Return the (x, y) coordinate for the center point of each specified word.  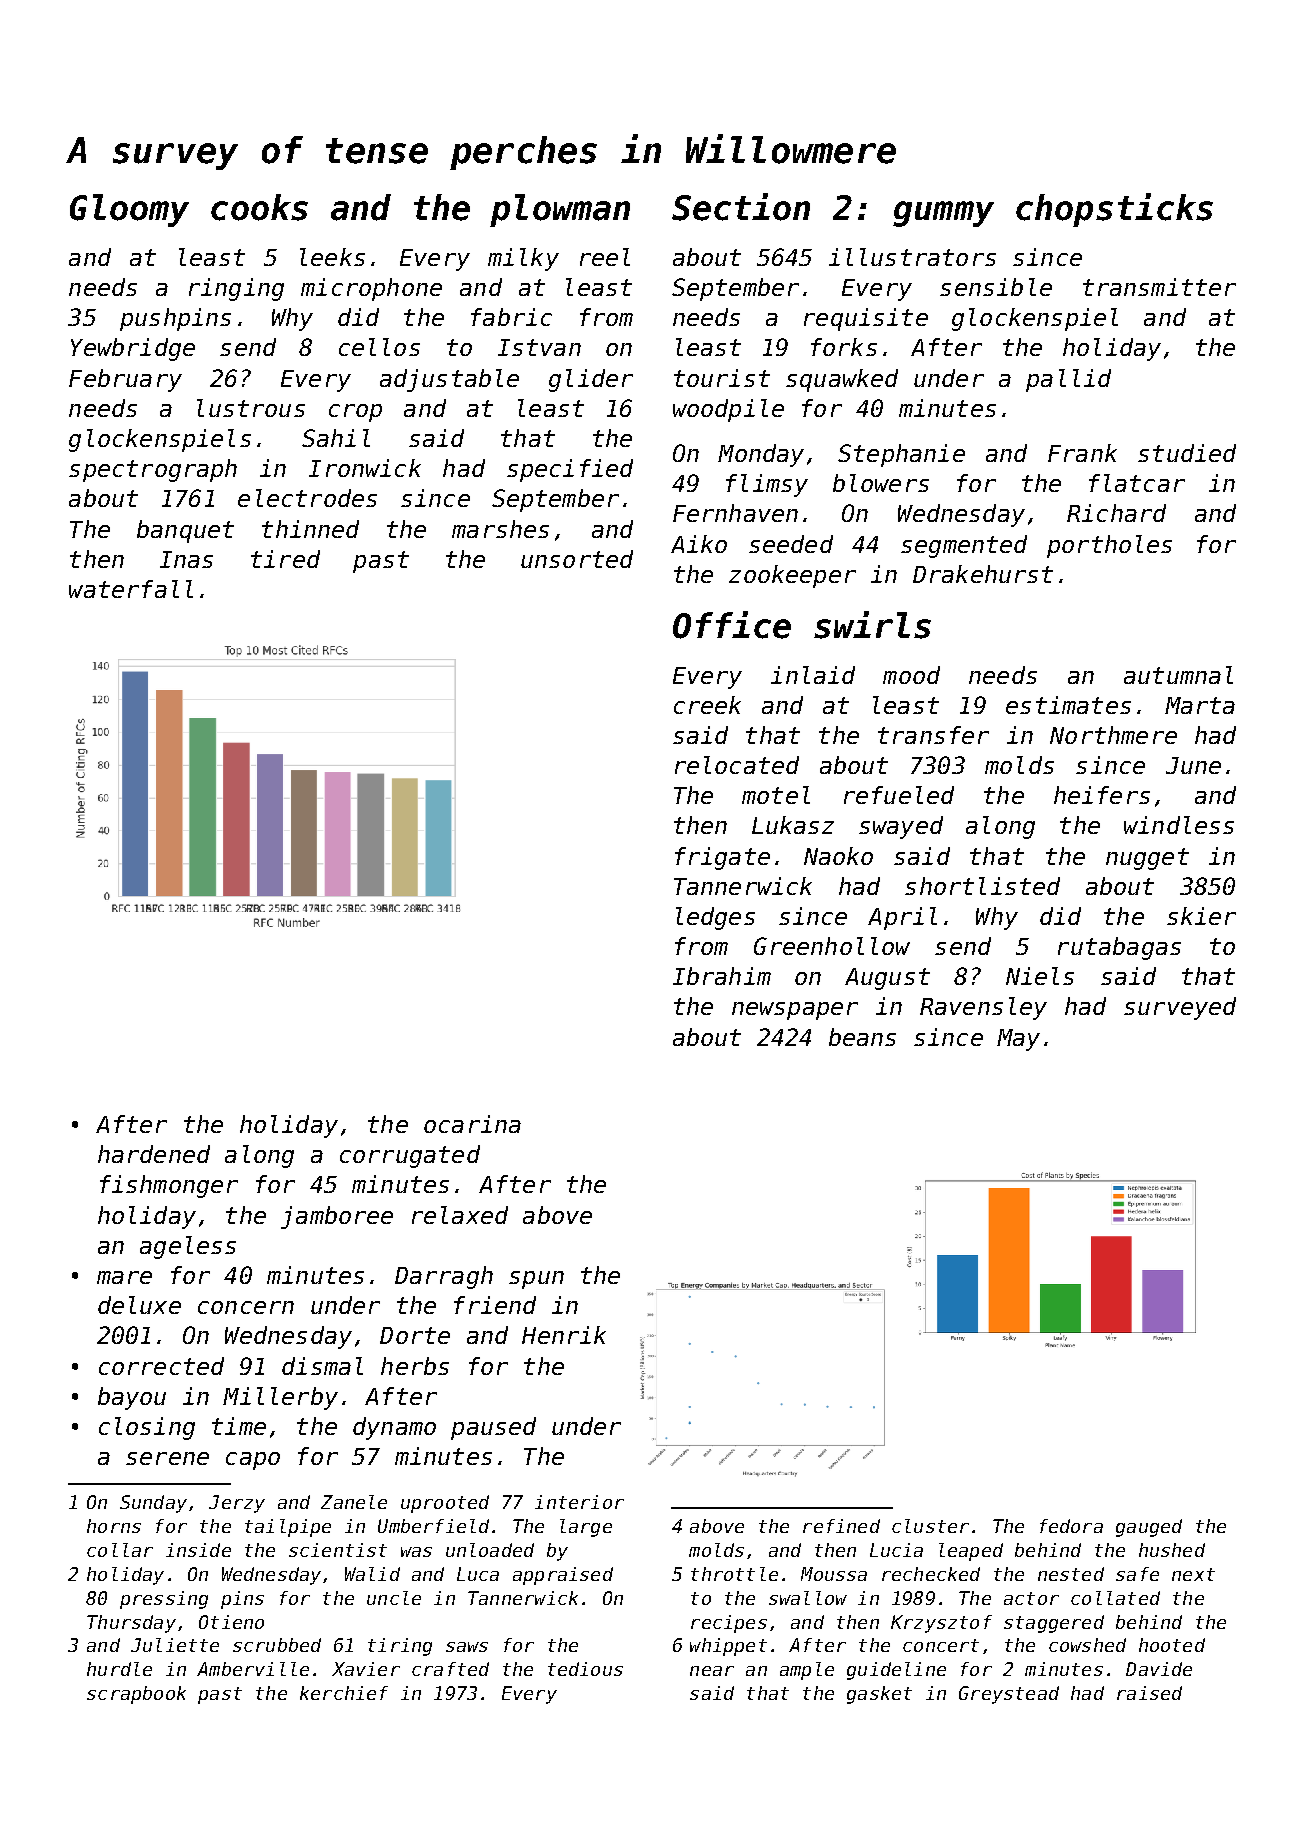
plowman (560, 210)
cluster (930, 1526)
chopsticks (1114, 210)
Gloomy (129, 210)
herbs (415, 1366)
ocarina (472, 1124)
